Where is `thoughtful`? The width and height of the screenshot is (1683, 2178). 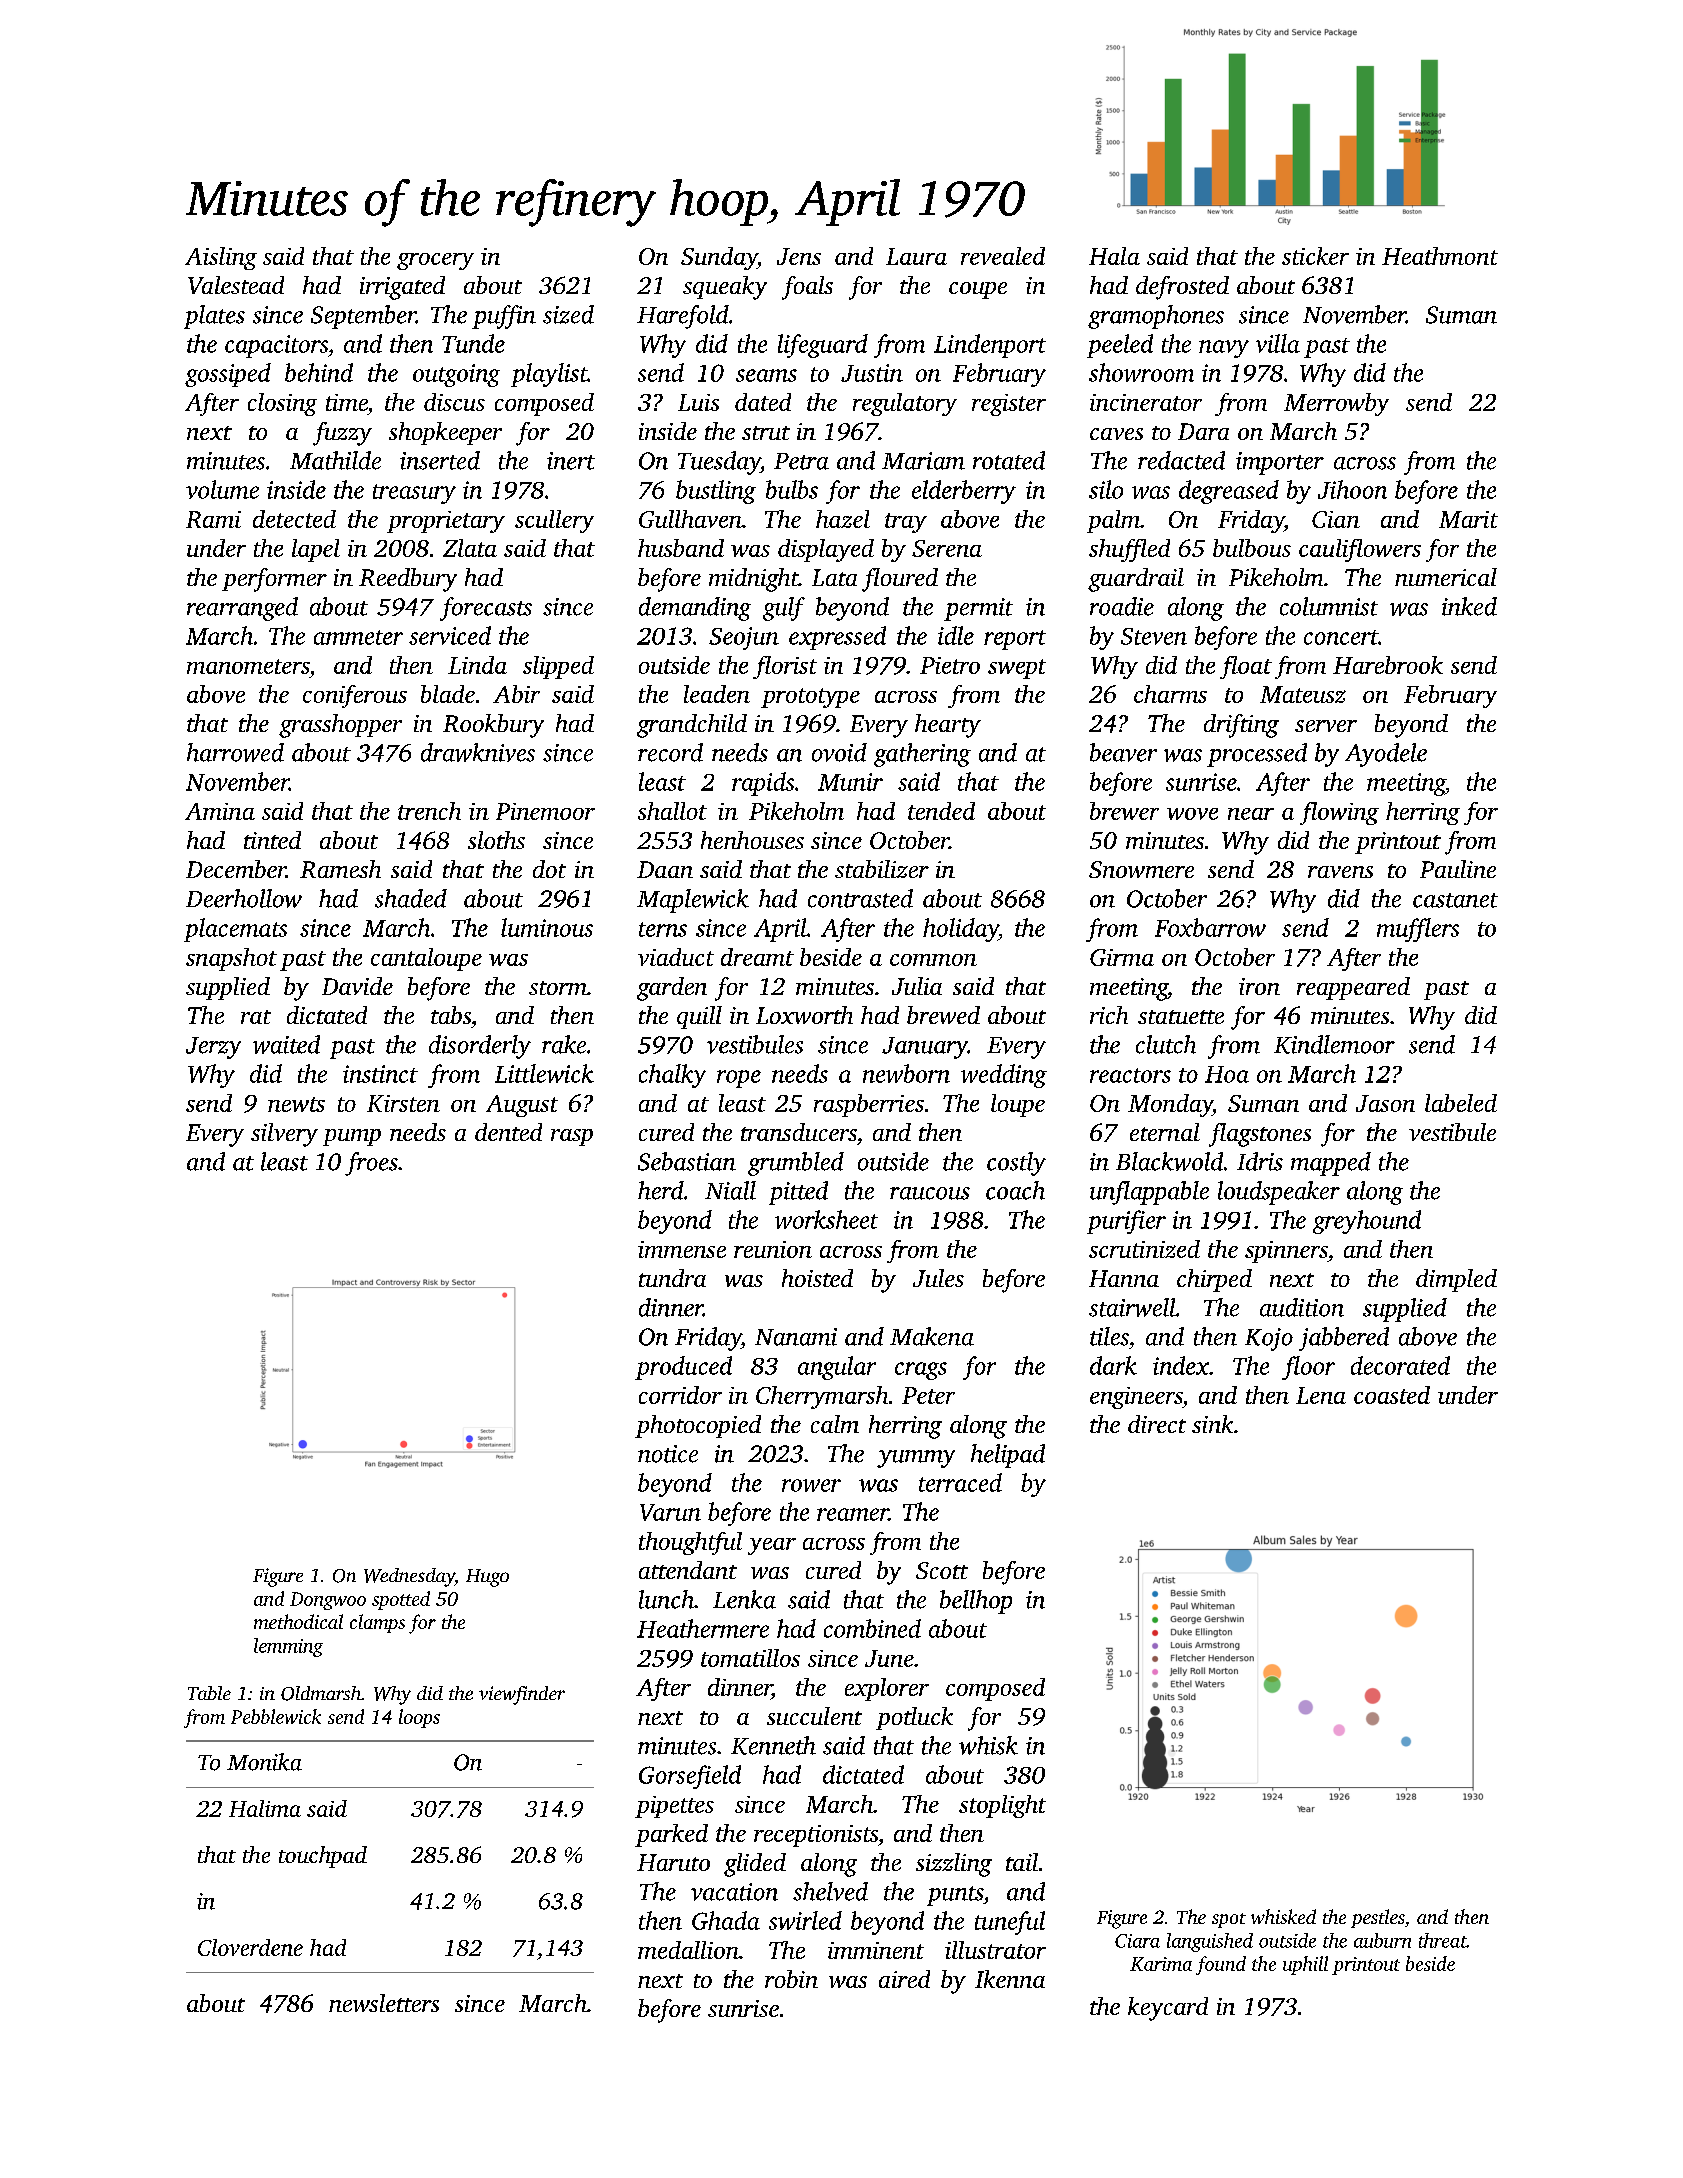
thoughtful is located at coordinates (690, 1543).
